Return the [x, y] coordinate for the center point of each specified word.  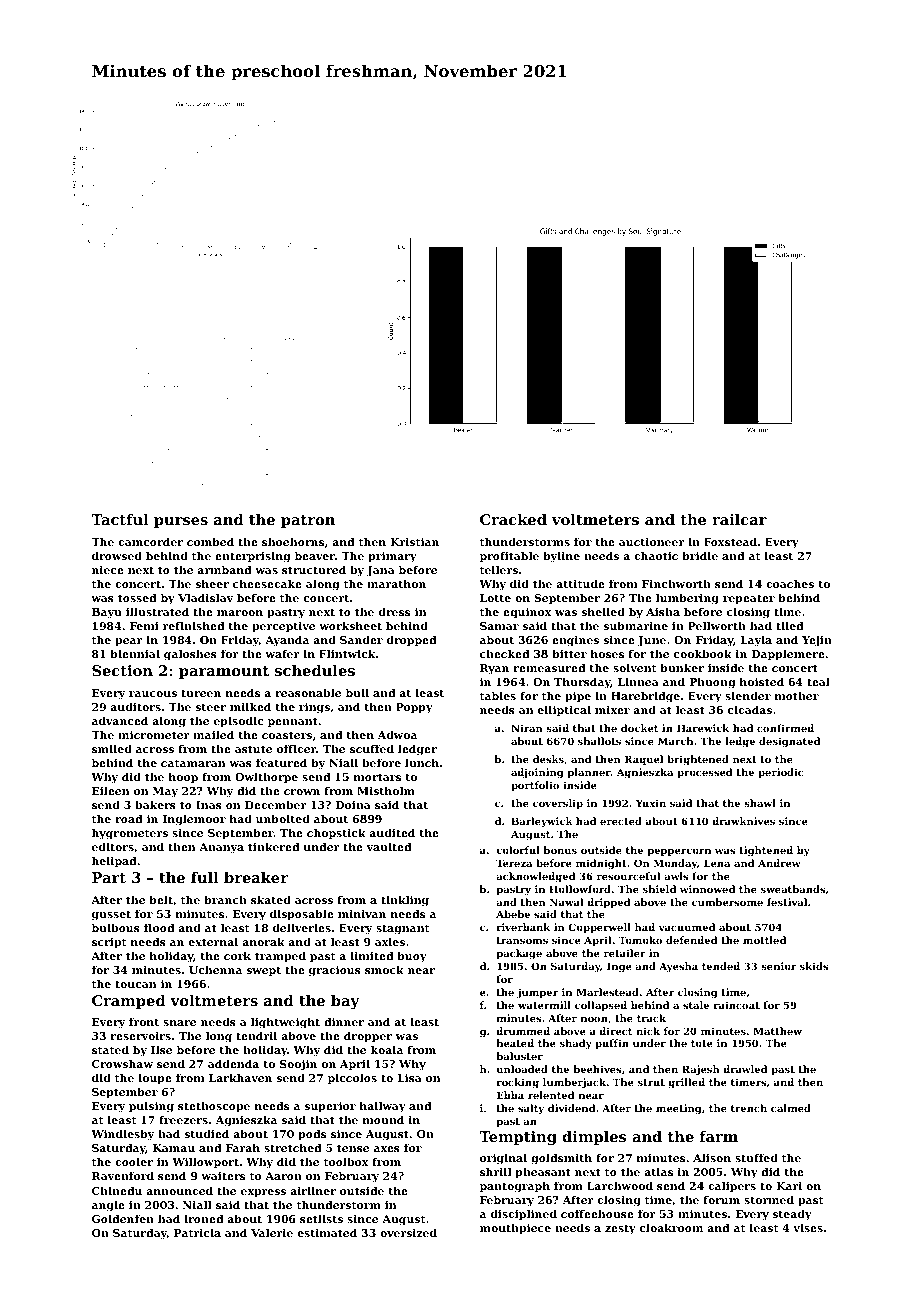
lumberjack [574, 1083]
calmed [791, 1108]
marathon [396, 583]
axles [390, 941]
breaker [256, 877]
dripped [609, 903]
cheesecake [267, 583]
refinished [193, 625]
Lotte [495, 598]
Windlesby [122, 1135]
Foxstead [730, 541]
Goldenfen [123, 1218]
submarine [636, 625]
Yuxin [651, 803]
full [205, 877]
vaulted [388, 846]
